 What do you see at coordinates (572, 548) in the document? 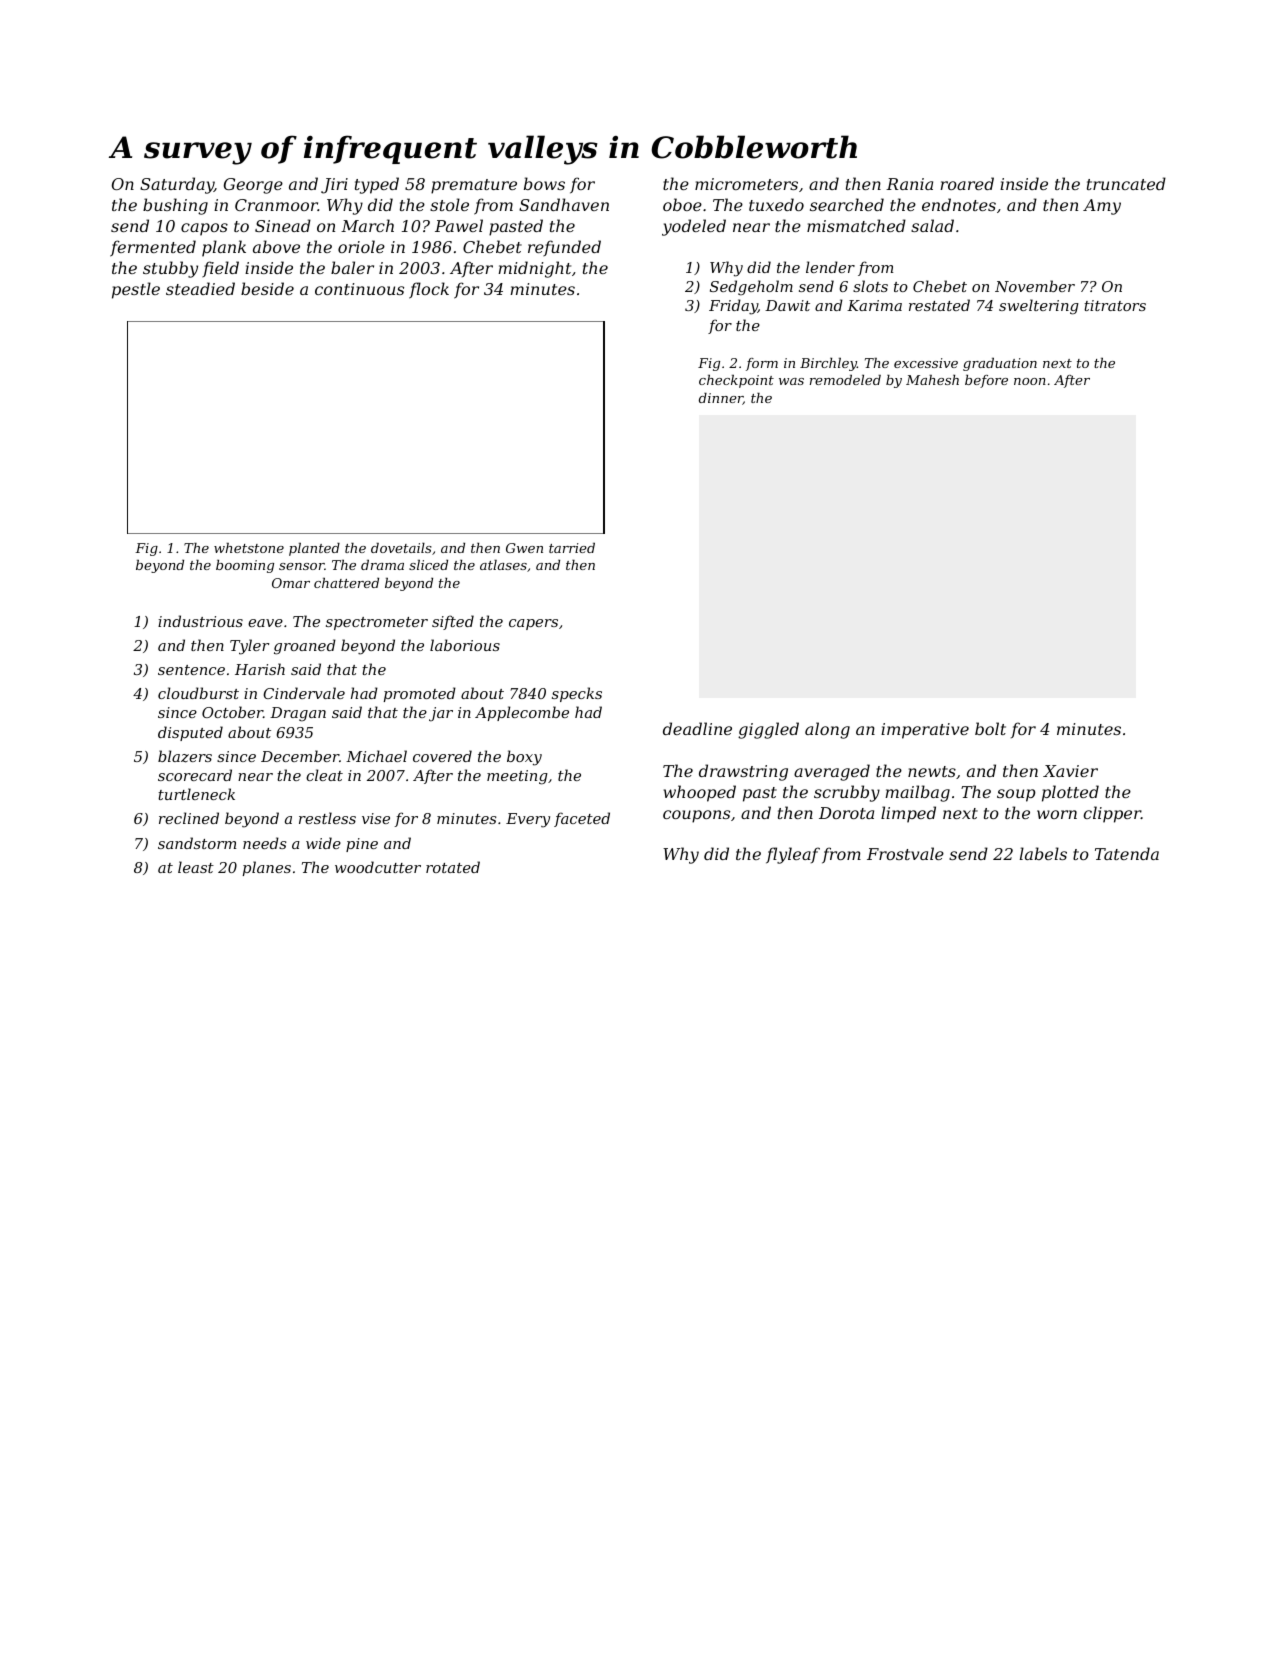
I see `tarried` at bounding box center [572, 548].
